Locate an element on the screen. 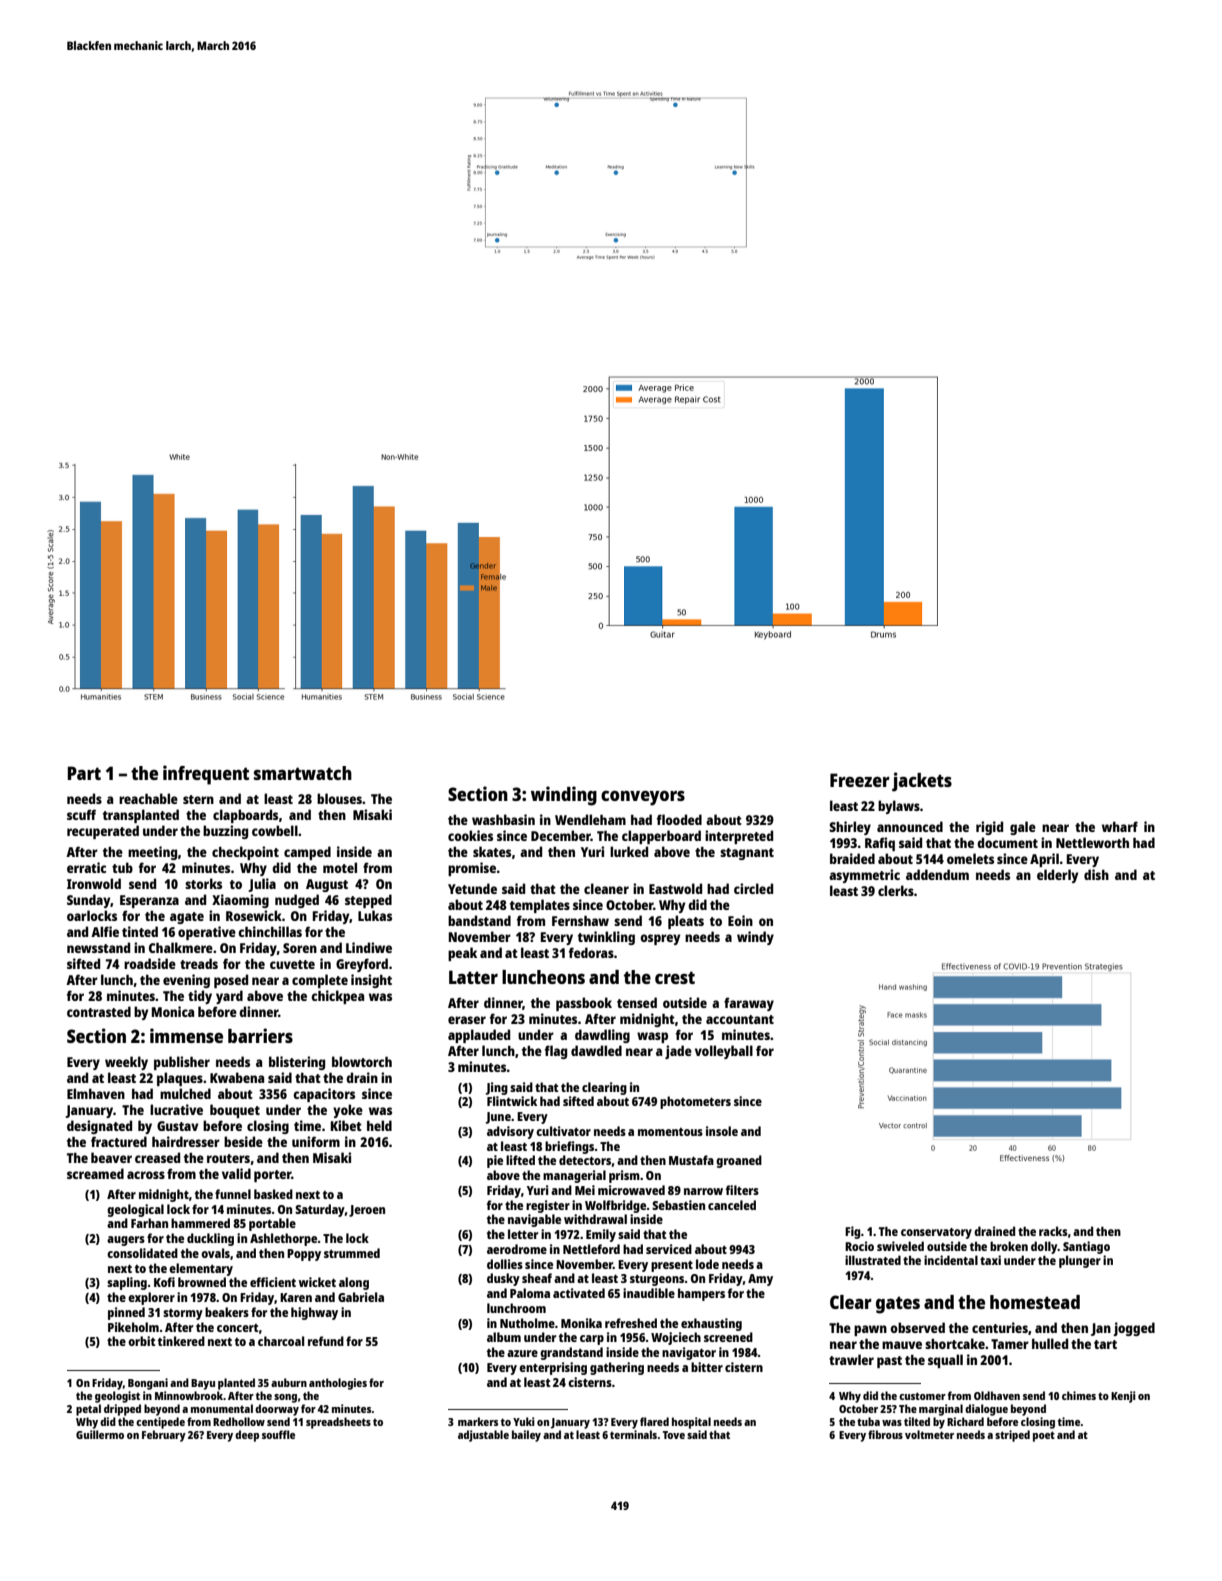 Image resolution: width=1222 pixels, height=1581 pixels. gale is located at coordinates (1023, 828).
